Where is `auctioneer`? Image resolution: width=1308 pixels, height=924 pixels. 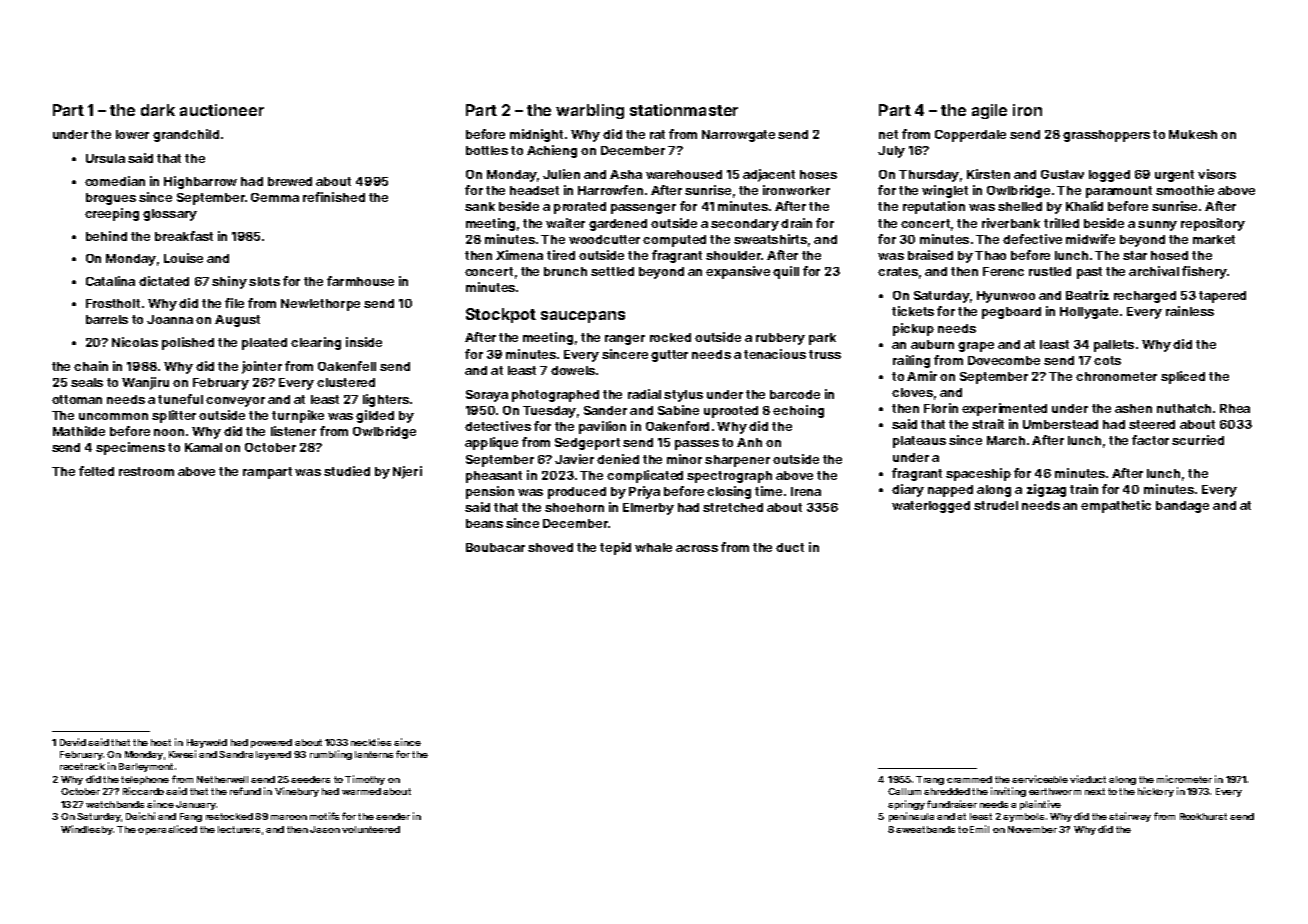 auctioneer is located at coordinates (222, 110).
